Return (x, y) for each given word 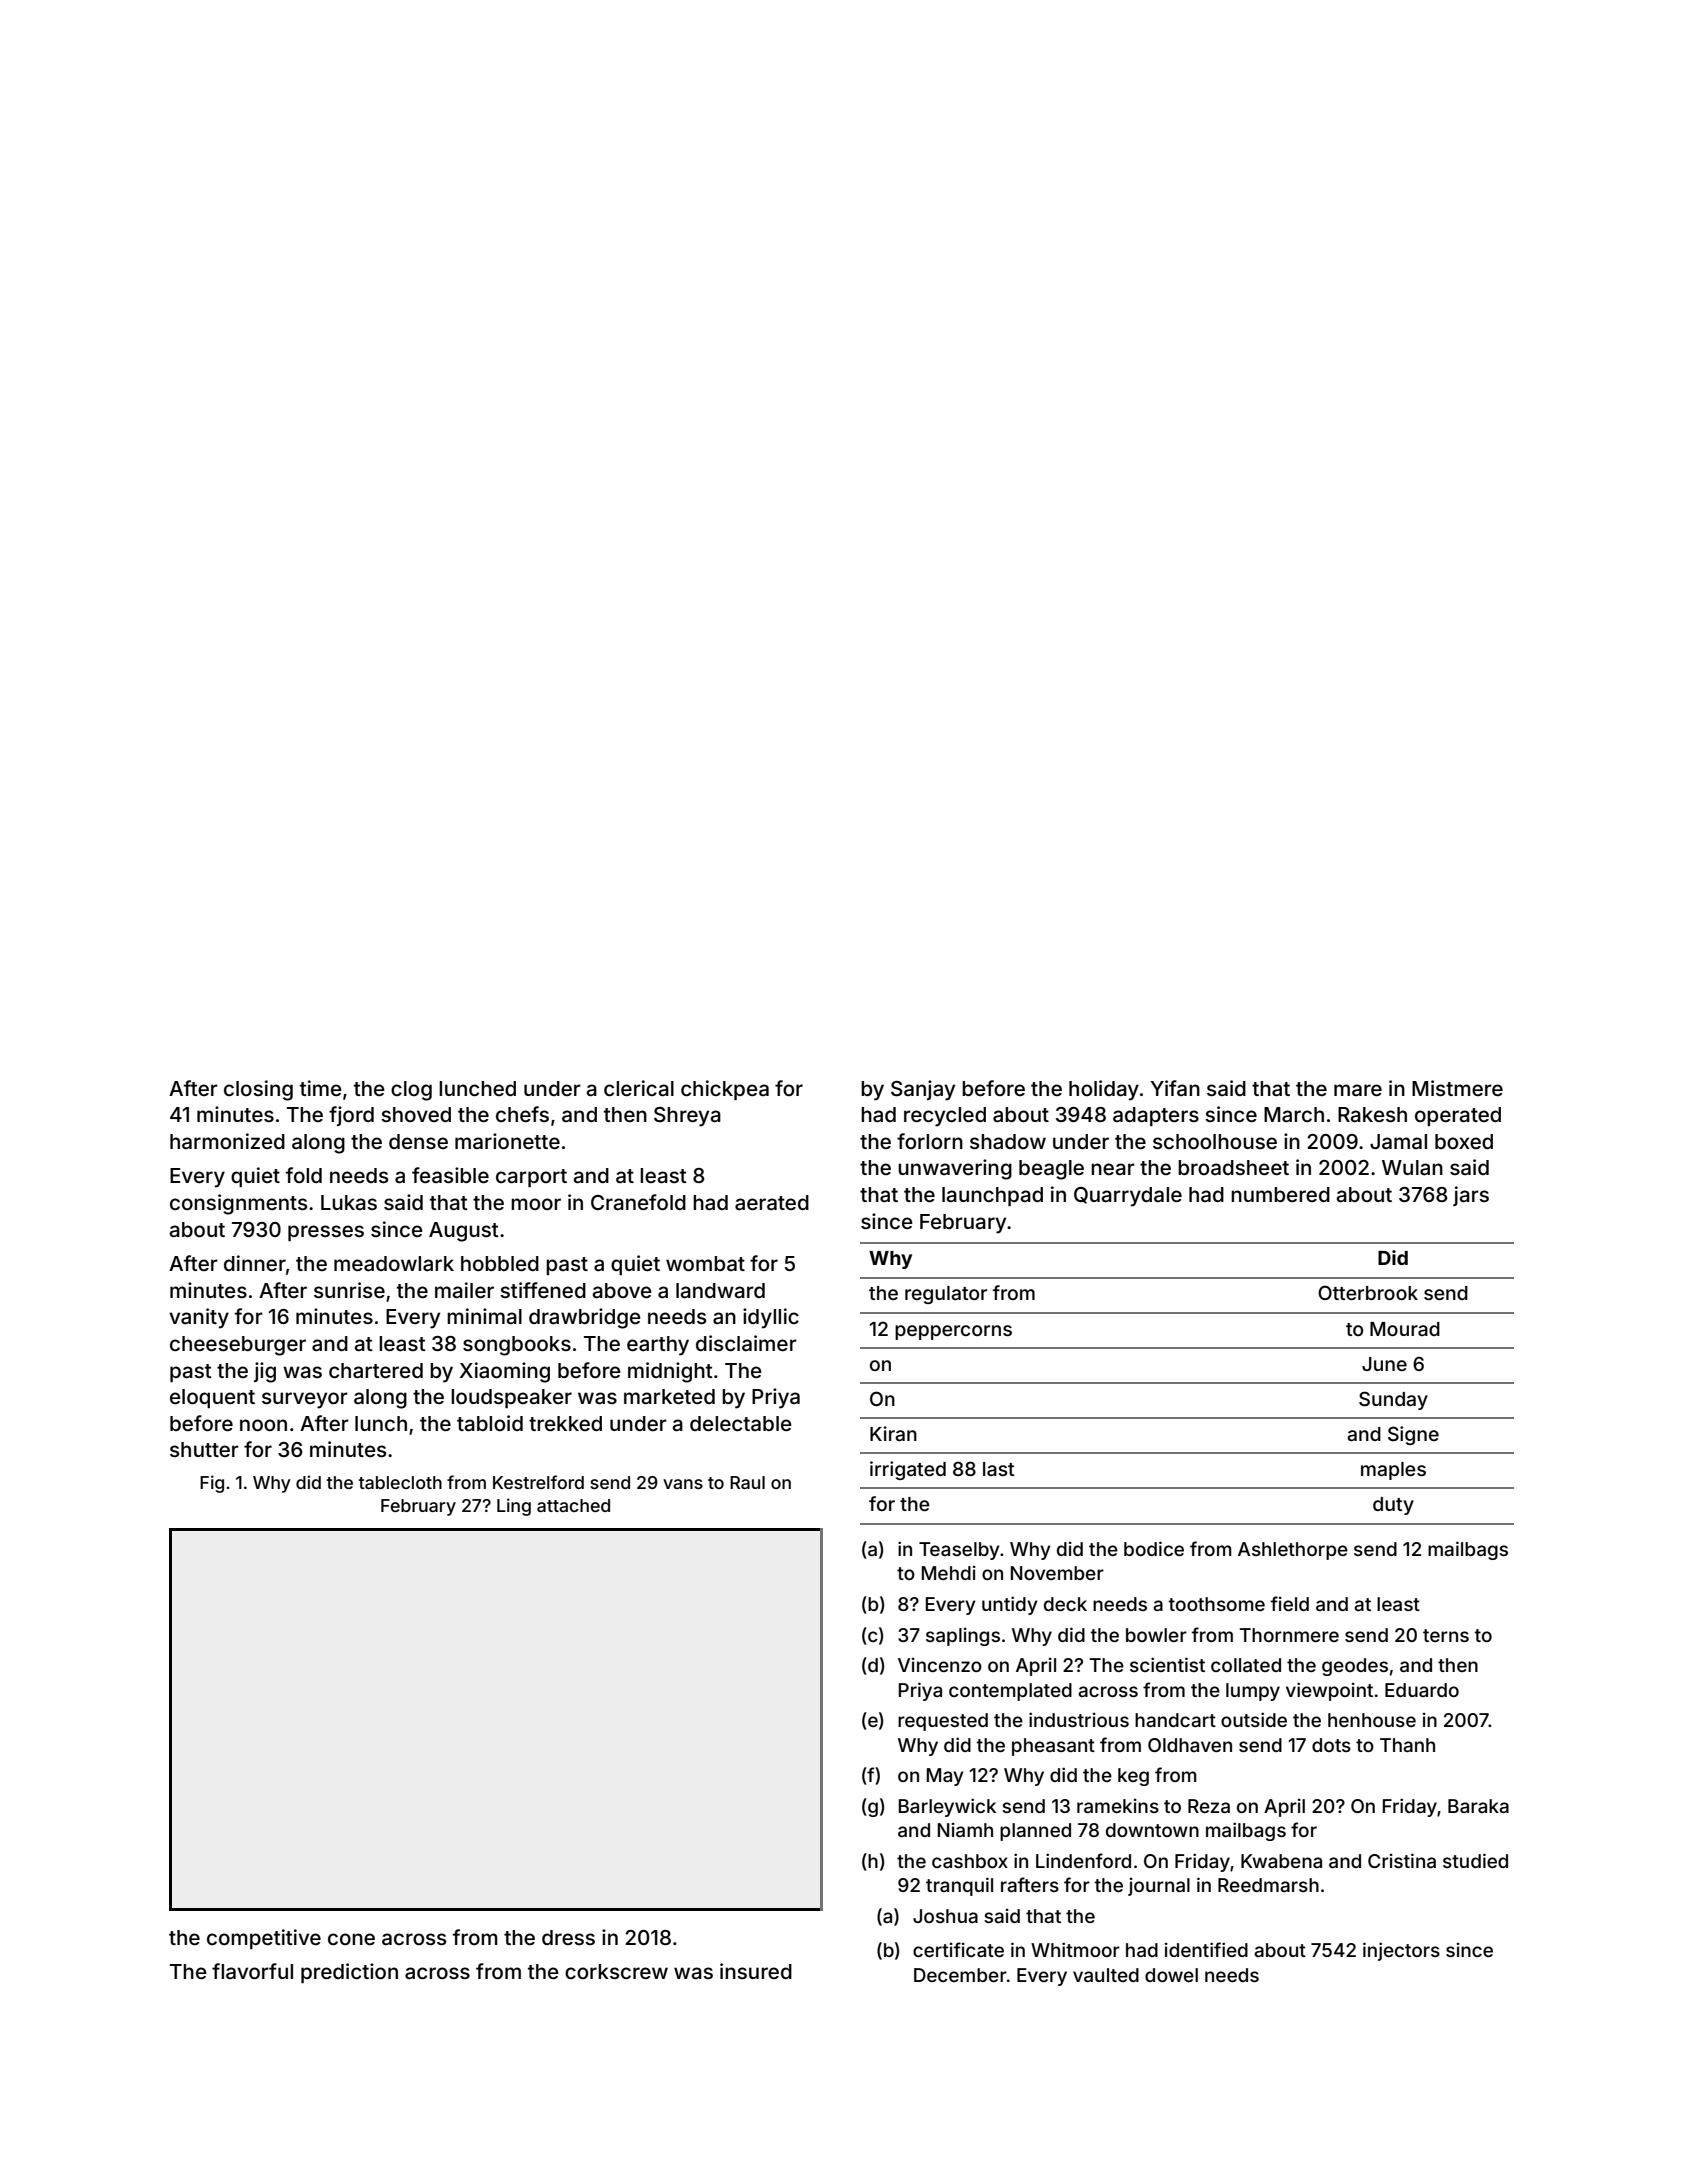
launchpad (992, 1196)
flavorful (252, 1971)
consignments (238, 1204)
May (945, 1777)
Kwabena (1281, 1861)
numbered (1280, 1194)
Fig (212, 1484)
